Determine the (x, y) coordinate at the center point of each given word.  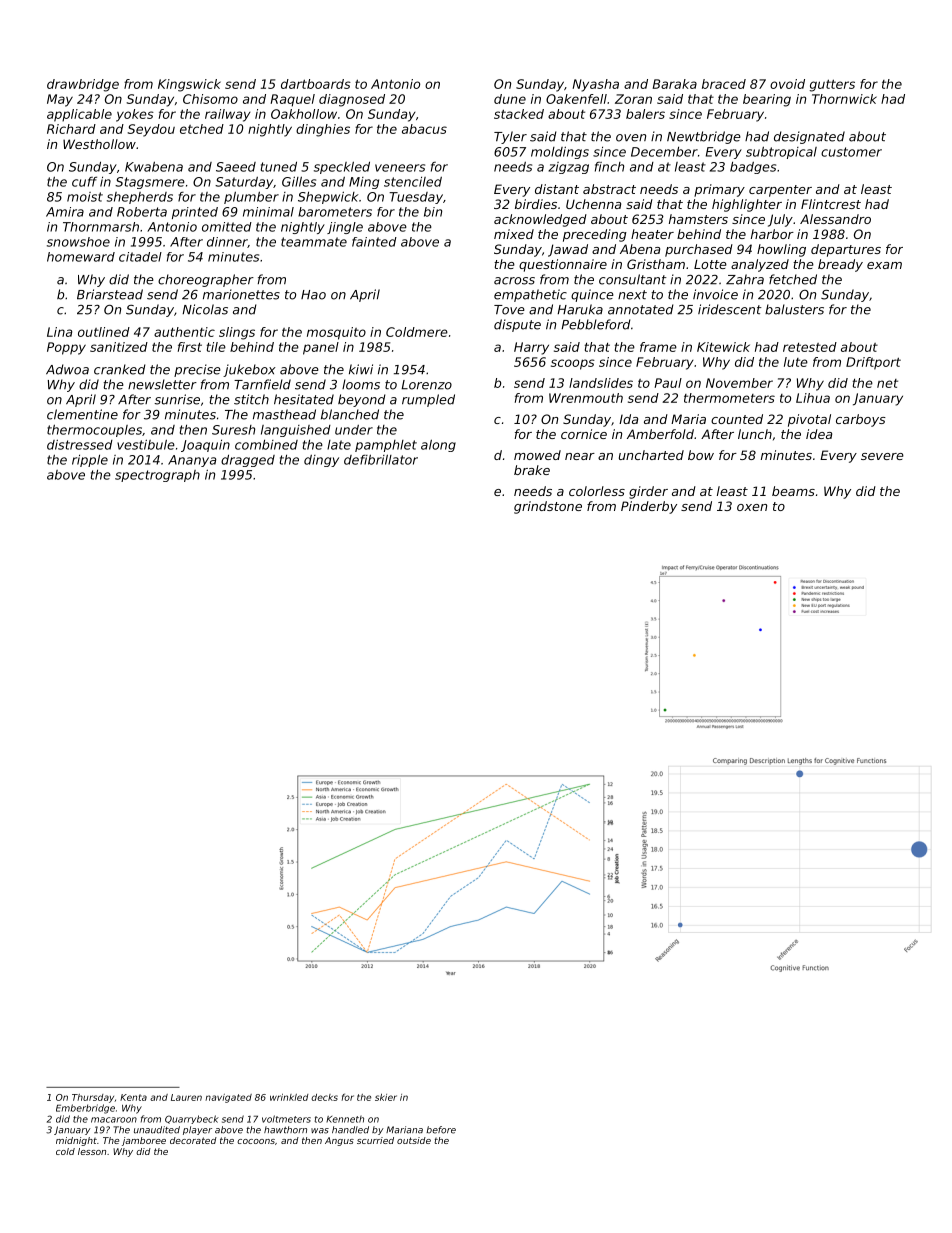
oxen (752, 507)
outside (414, 1140)
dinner (227, 242)
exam (884, 265)
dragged (248, 460)
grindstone (548, 507)
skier (386, 1097)
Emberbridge (85, 1109)
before (441, 1130)
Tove (509, 310)
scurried (375, 1140)
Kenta (133, 1097)
